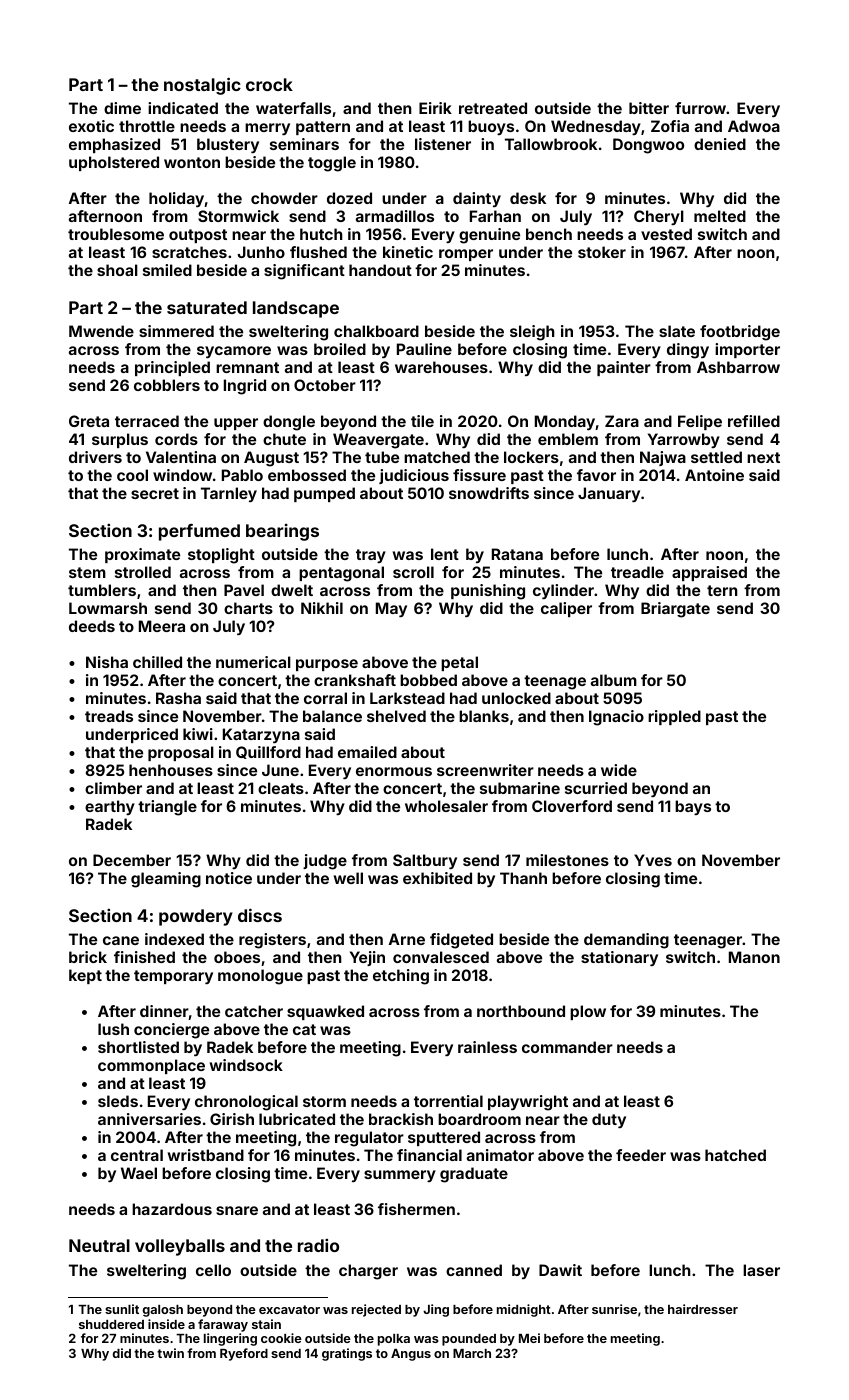 The height and width of the screenshot is (1400, 849). Describe the element at coordinates (269, 84) in the screenshot. I see `crock` at that location.
